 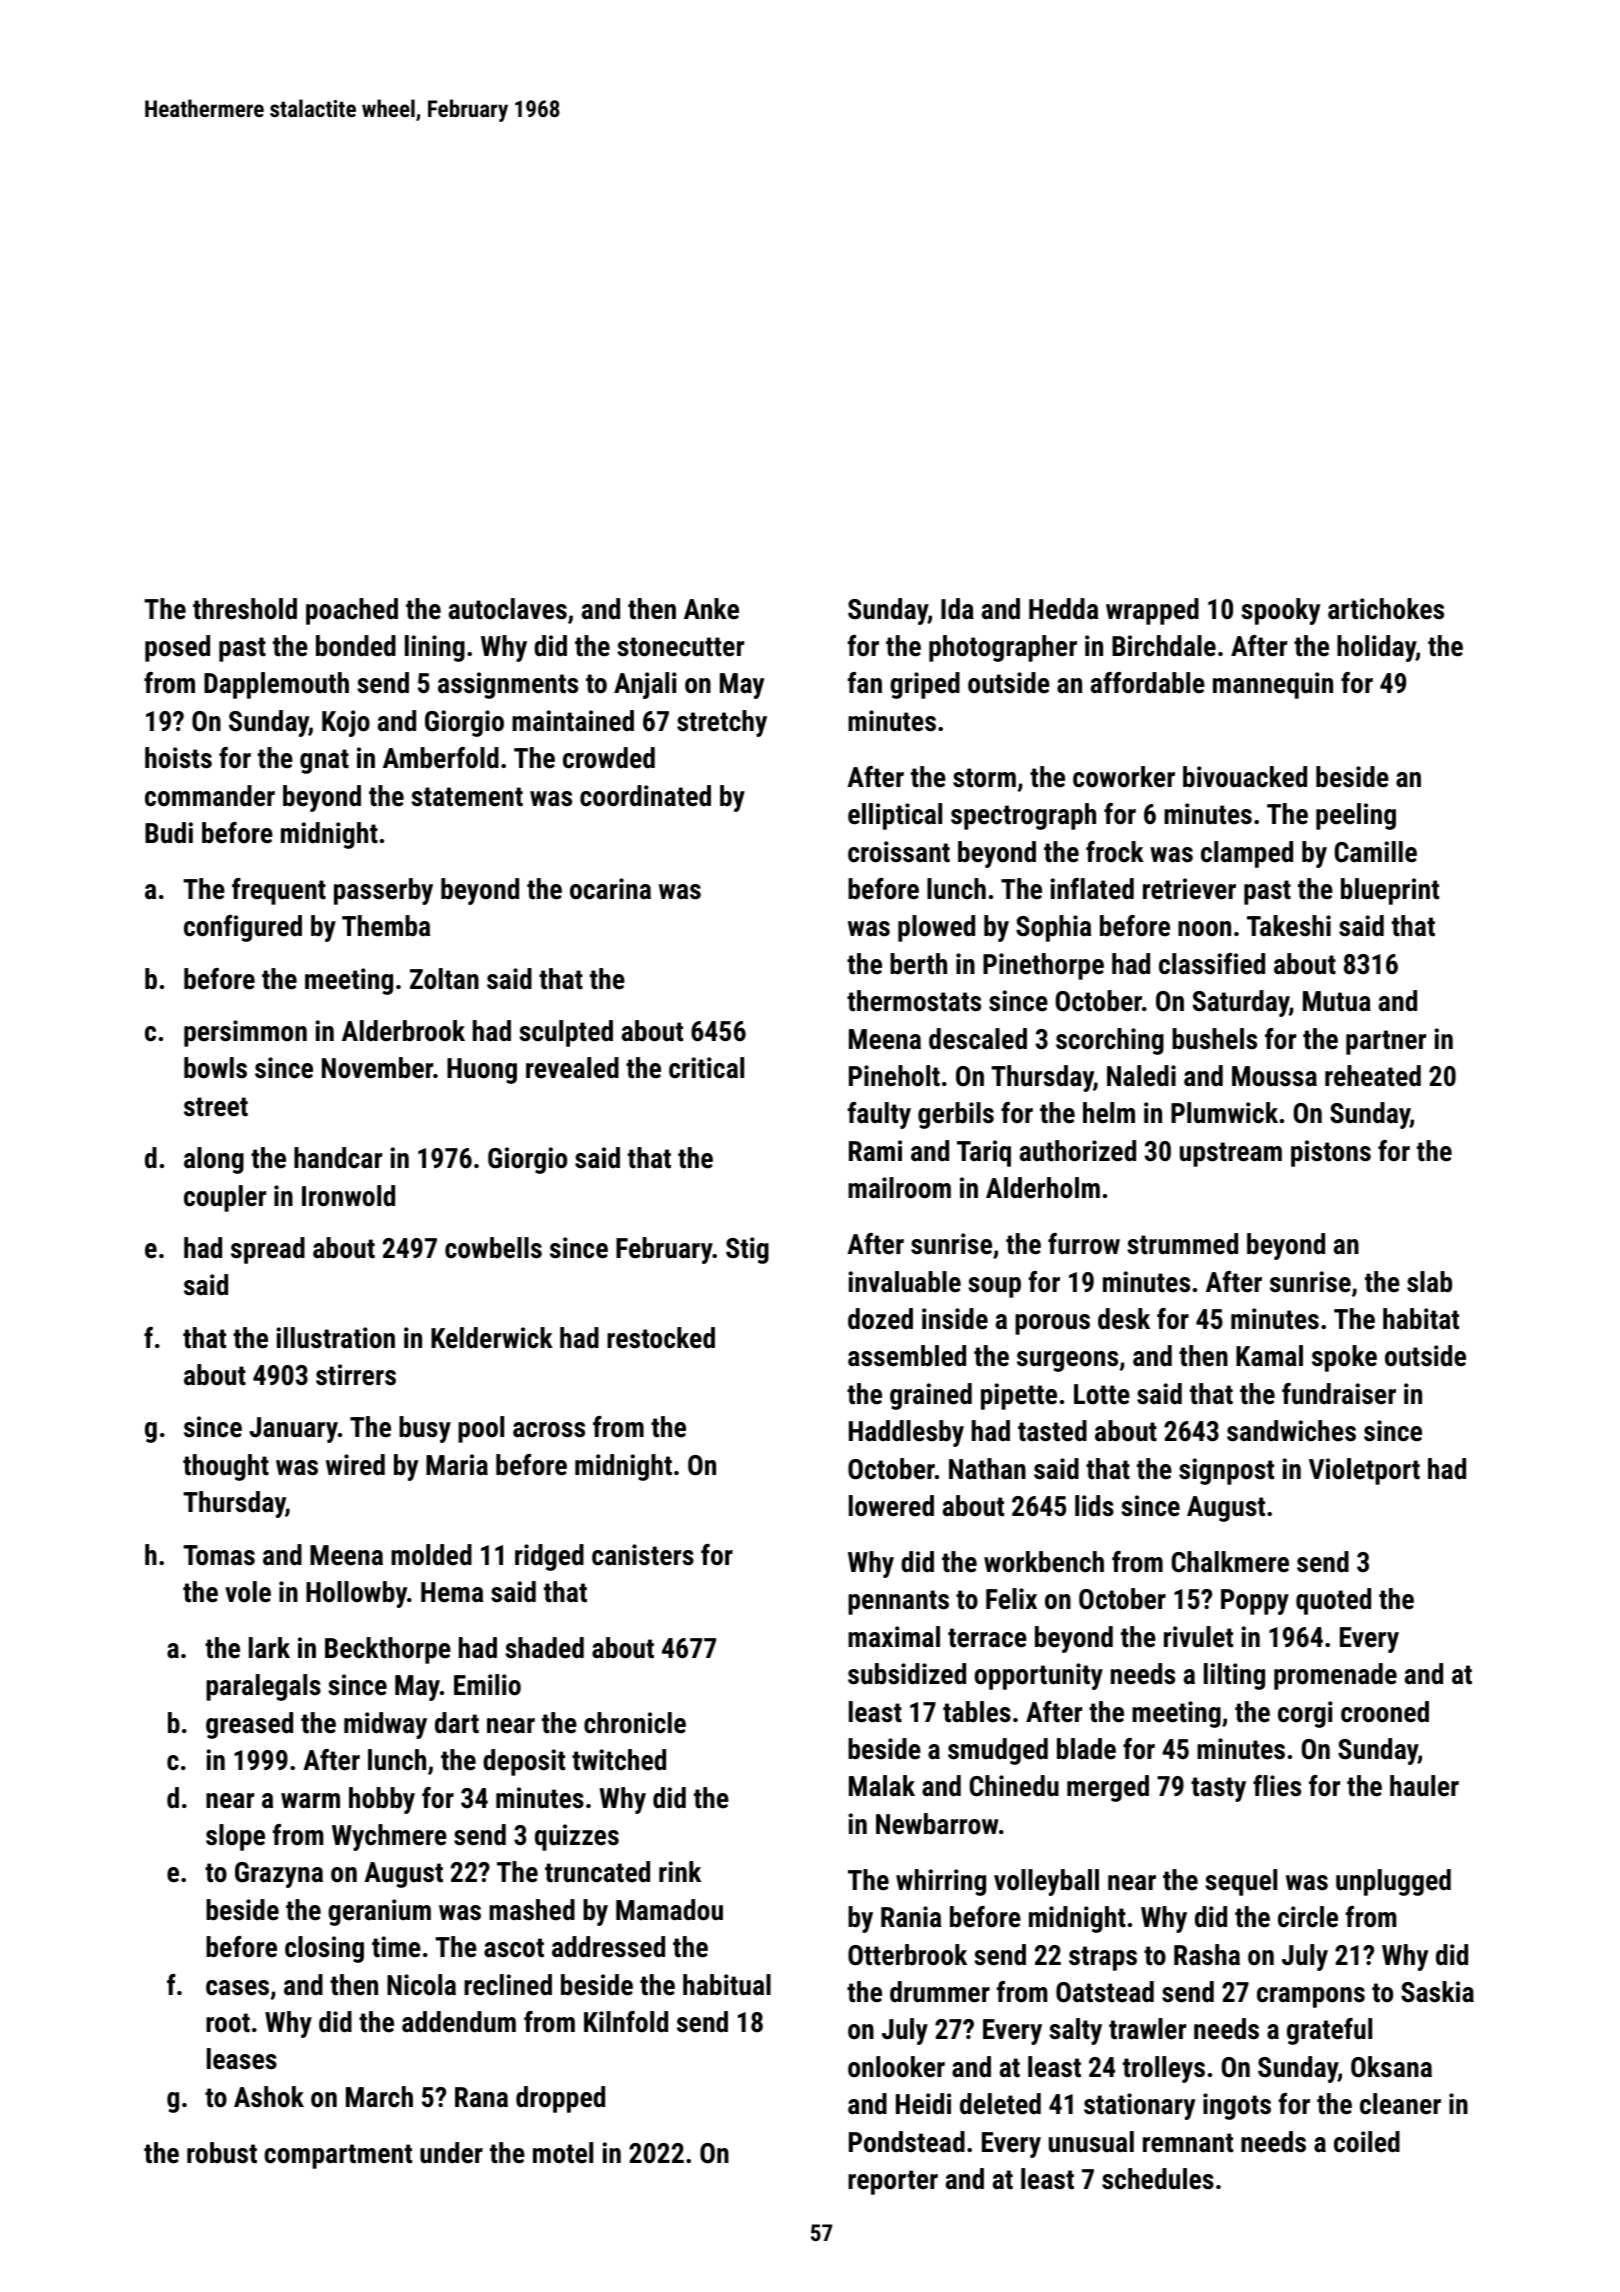 What do you see at coordinates (1063, 609) in the screenshot?
I see `Hedda` at bounding box center [1063, 609].
